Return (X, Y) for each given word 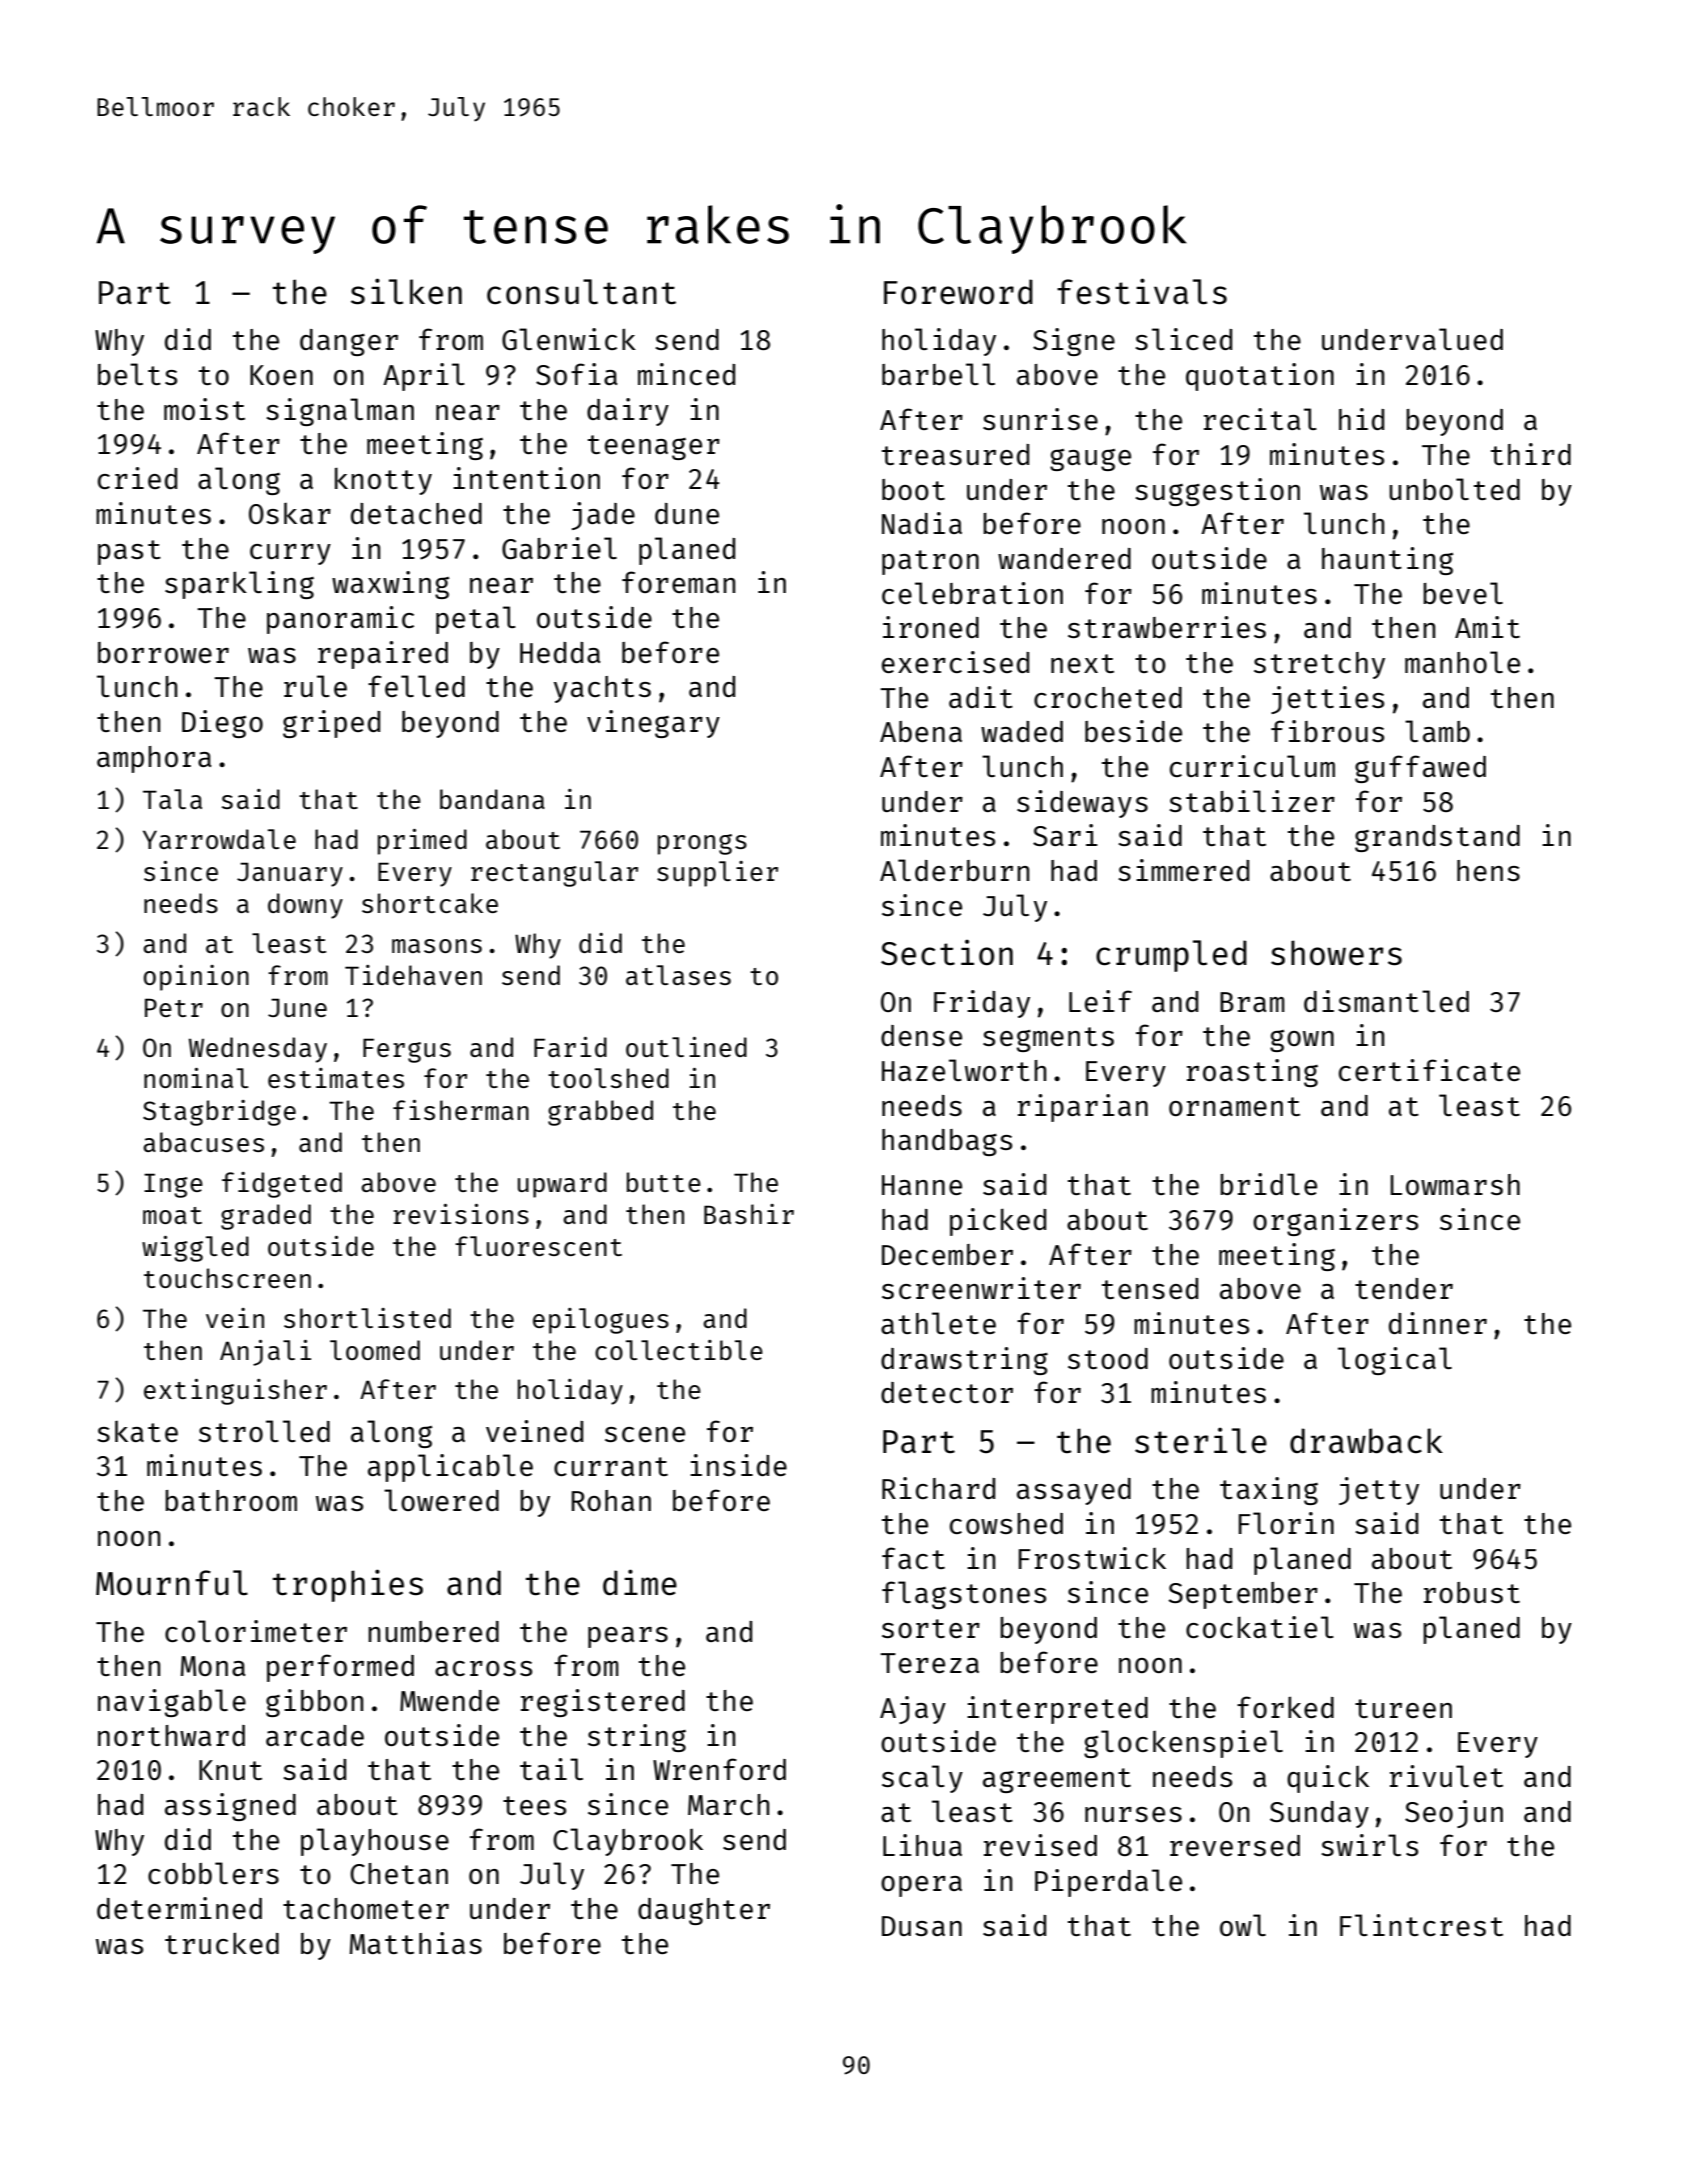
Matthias (416, 1943)
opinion (196, 978)
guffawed (1420, 769)
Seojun (1454, 1814)
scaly (922, 1779)
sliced (1183, 339)
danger (349, 342)
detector (947, 1392)
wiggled (195, 1249)
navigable (172, 1703)
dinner (1438, 1323)
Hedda (560, 652)
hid (1361, 419)
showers (1336, 953)
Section (947, 952)
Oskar (290, 513)
